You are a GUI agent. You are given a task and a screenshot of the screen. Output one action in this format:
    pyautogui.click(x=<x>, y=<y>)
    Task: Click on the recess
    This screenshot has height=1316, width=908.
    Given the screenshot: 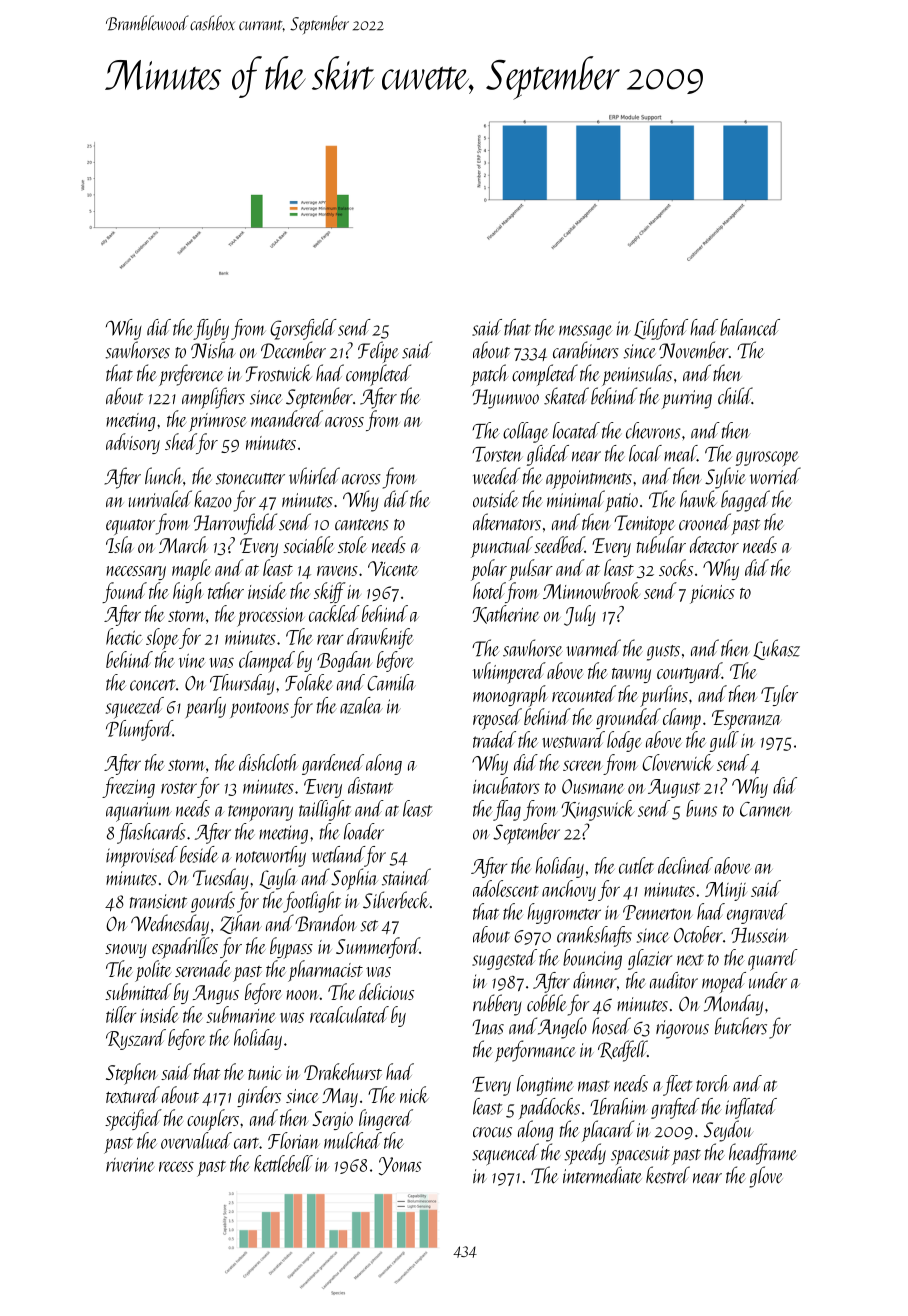 What is the action you would take?
    pyautogui.click(x=176, y=1166)
